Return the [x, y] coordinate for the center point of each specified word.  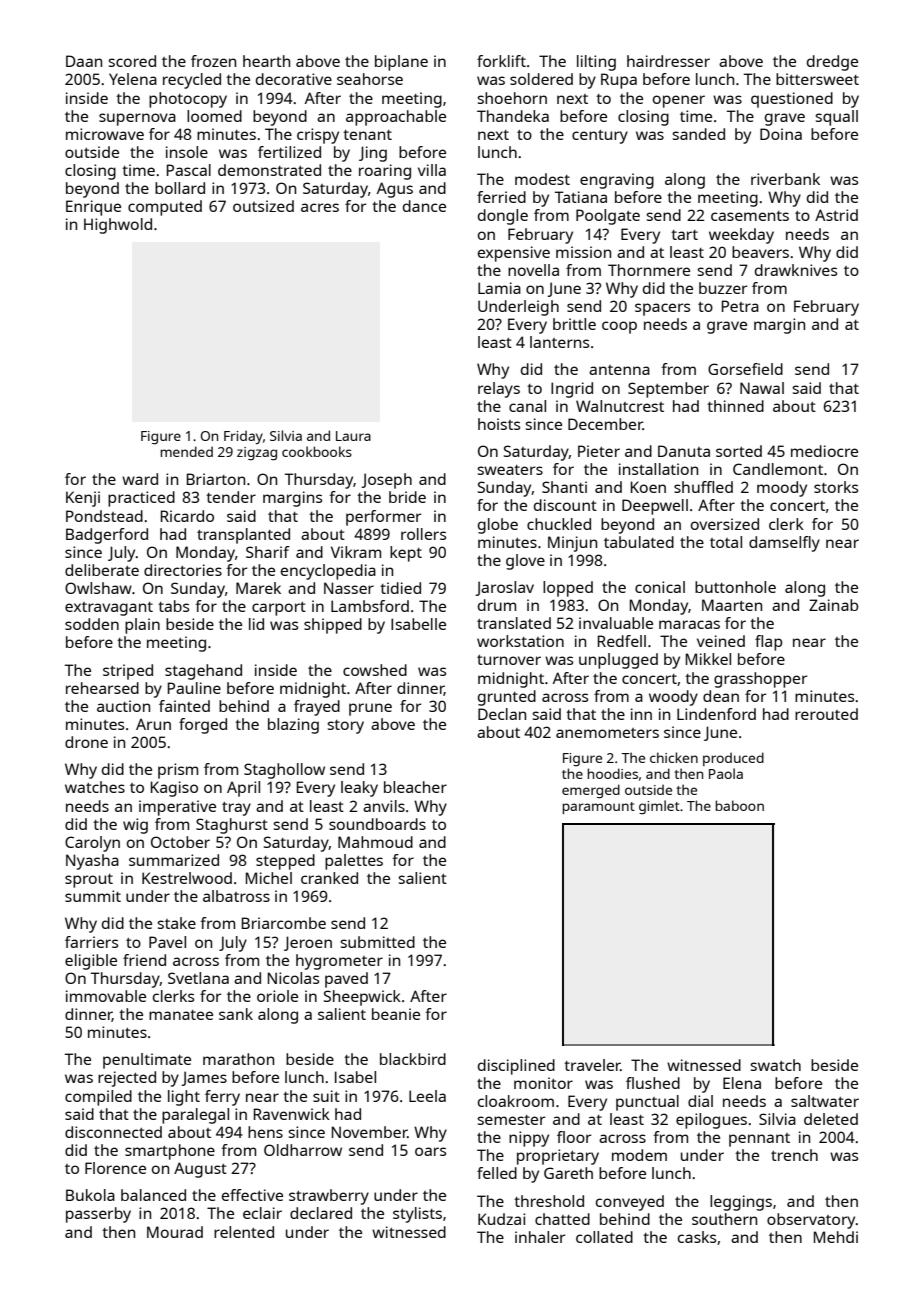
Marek [258, 588]
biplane [401, 63]
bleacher [415, 787]
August [200, 1170]
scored [132, 61]
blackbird [413, 1059]
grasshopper [760, 680]
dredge [832, 63]
